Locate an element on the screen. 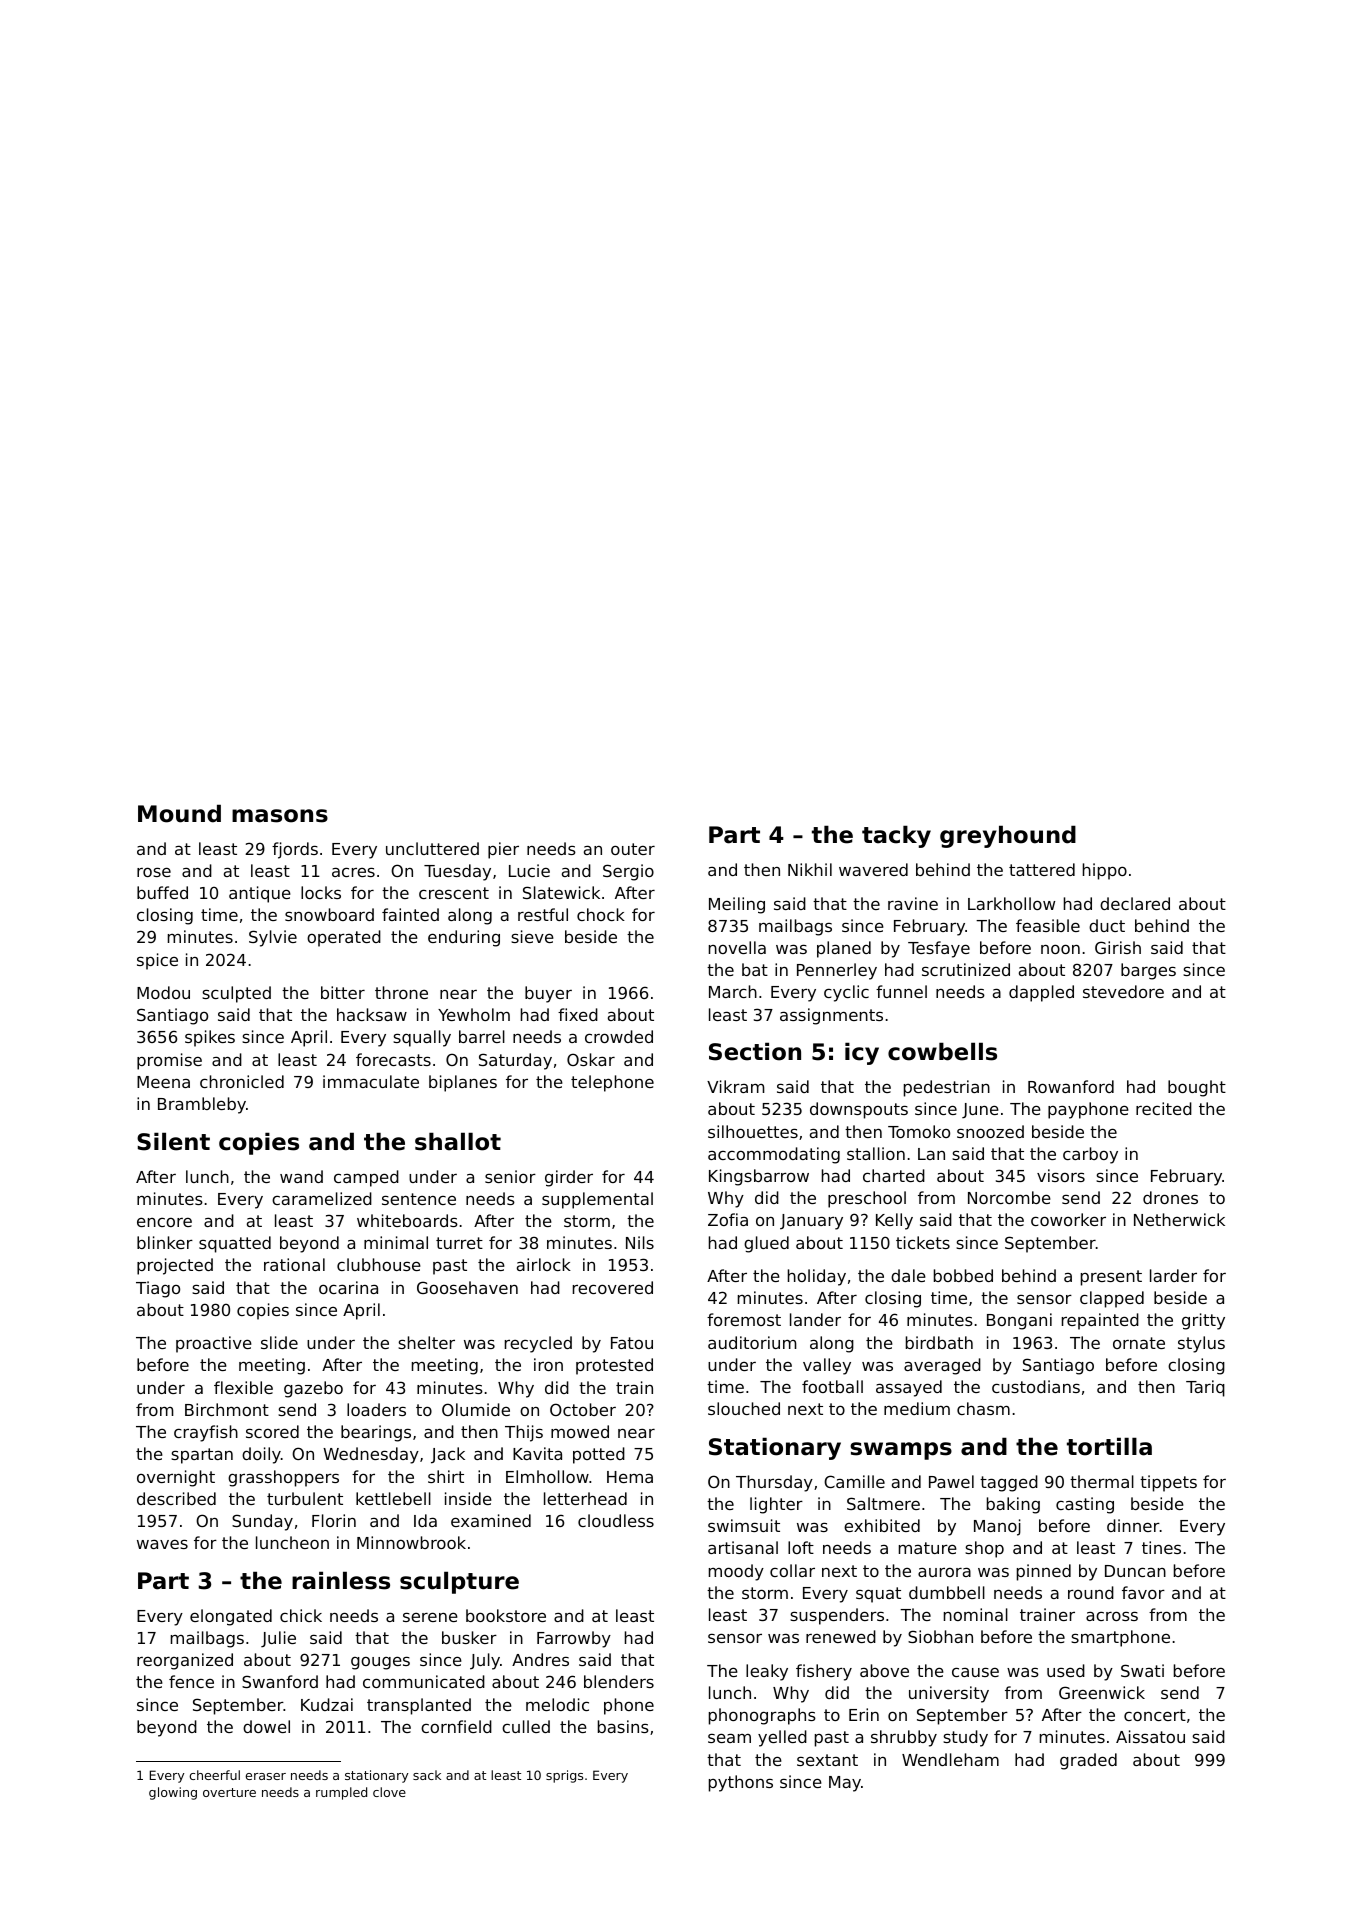  tacky is located at coordinates (896, 836).
